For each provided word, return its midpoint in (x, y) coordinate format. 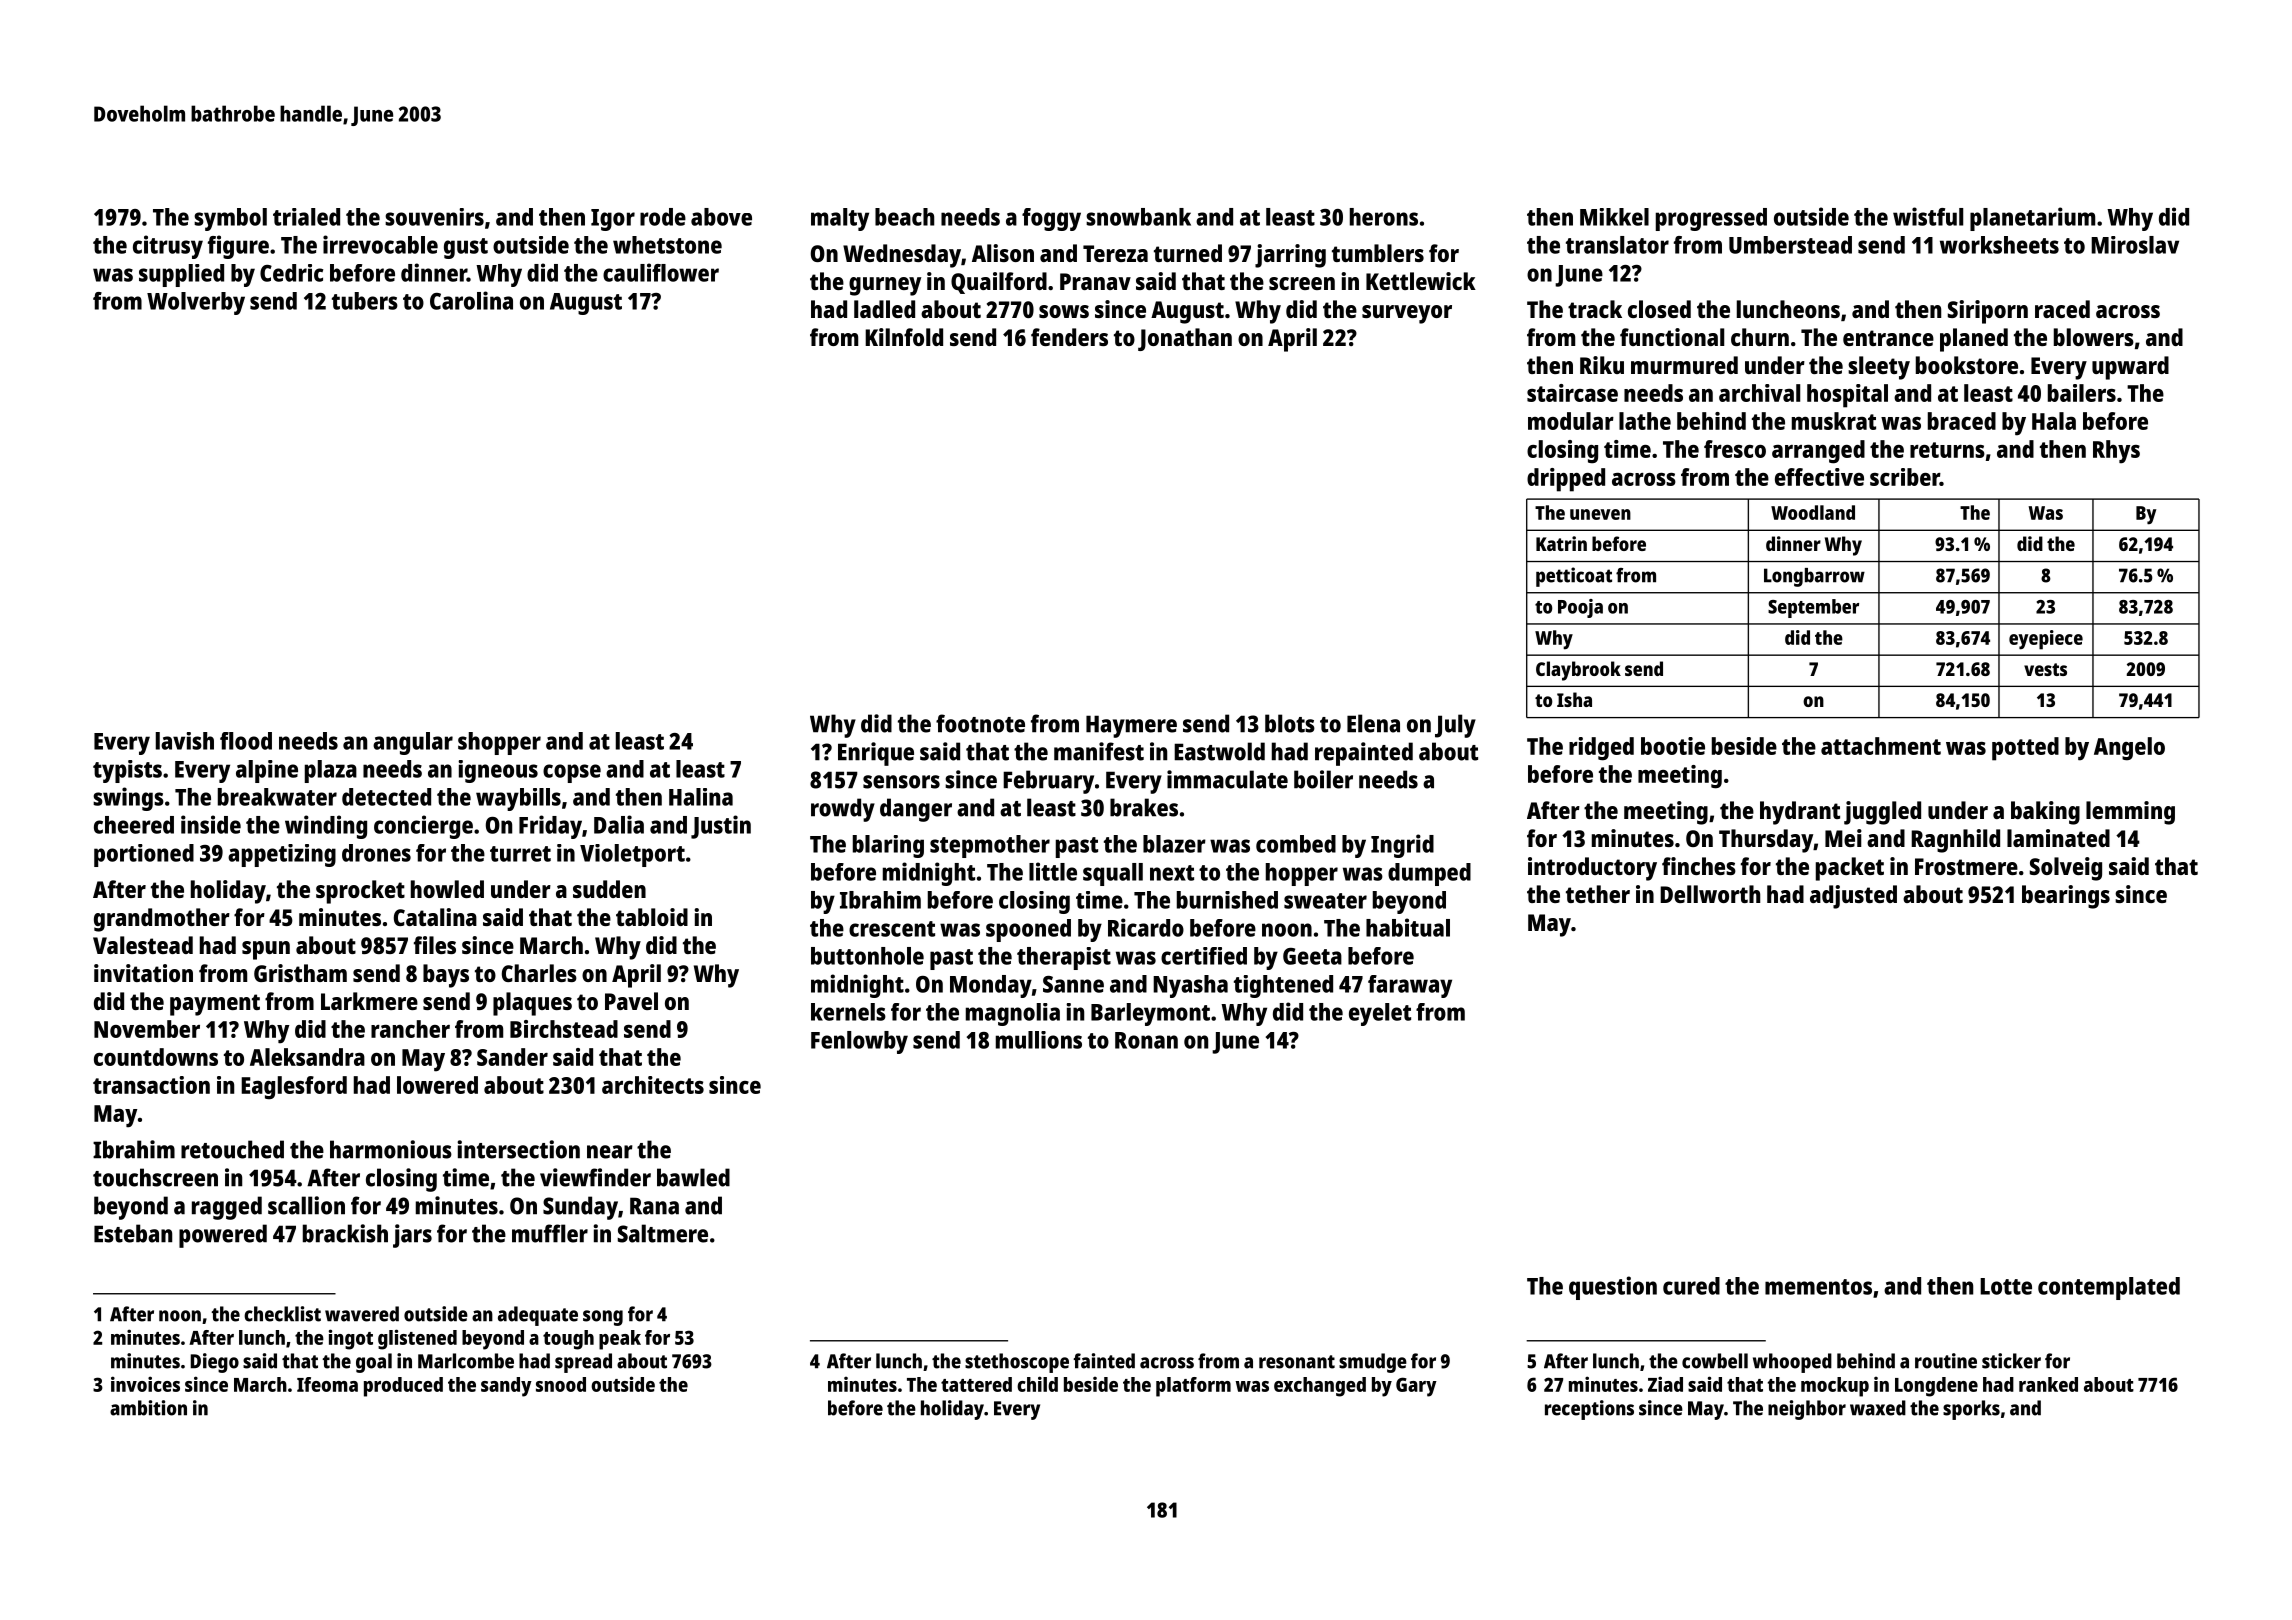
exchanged (1320, 1387)
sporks (1971, 1410)
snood (561, 1384)
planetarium (2032, 219)
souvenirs (434, 217)
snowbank (1138, 217)
